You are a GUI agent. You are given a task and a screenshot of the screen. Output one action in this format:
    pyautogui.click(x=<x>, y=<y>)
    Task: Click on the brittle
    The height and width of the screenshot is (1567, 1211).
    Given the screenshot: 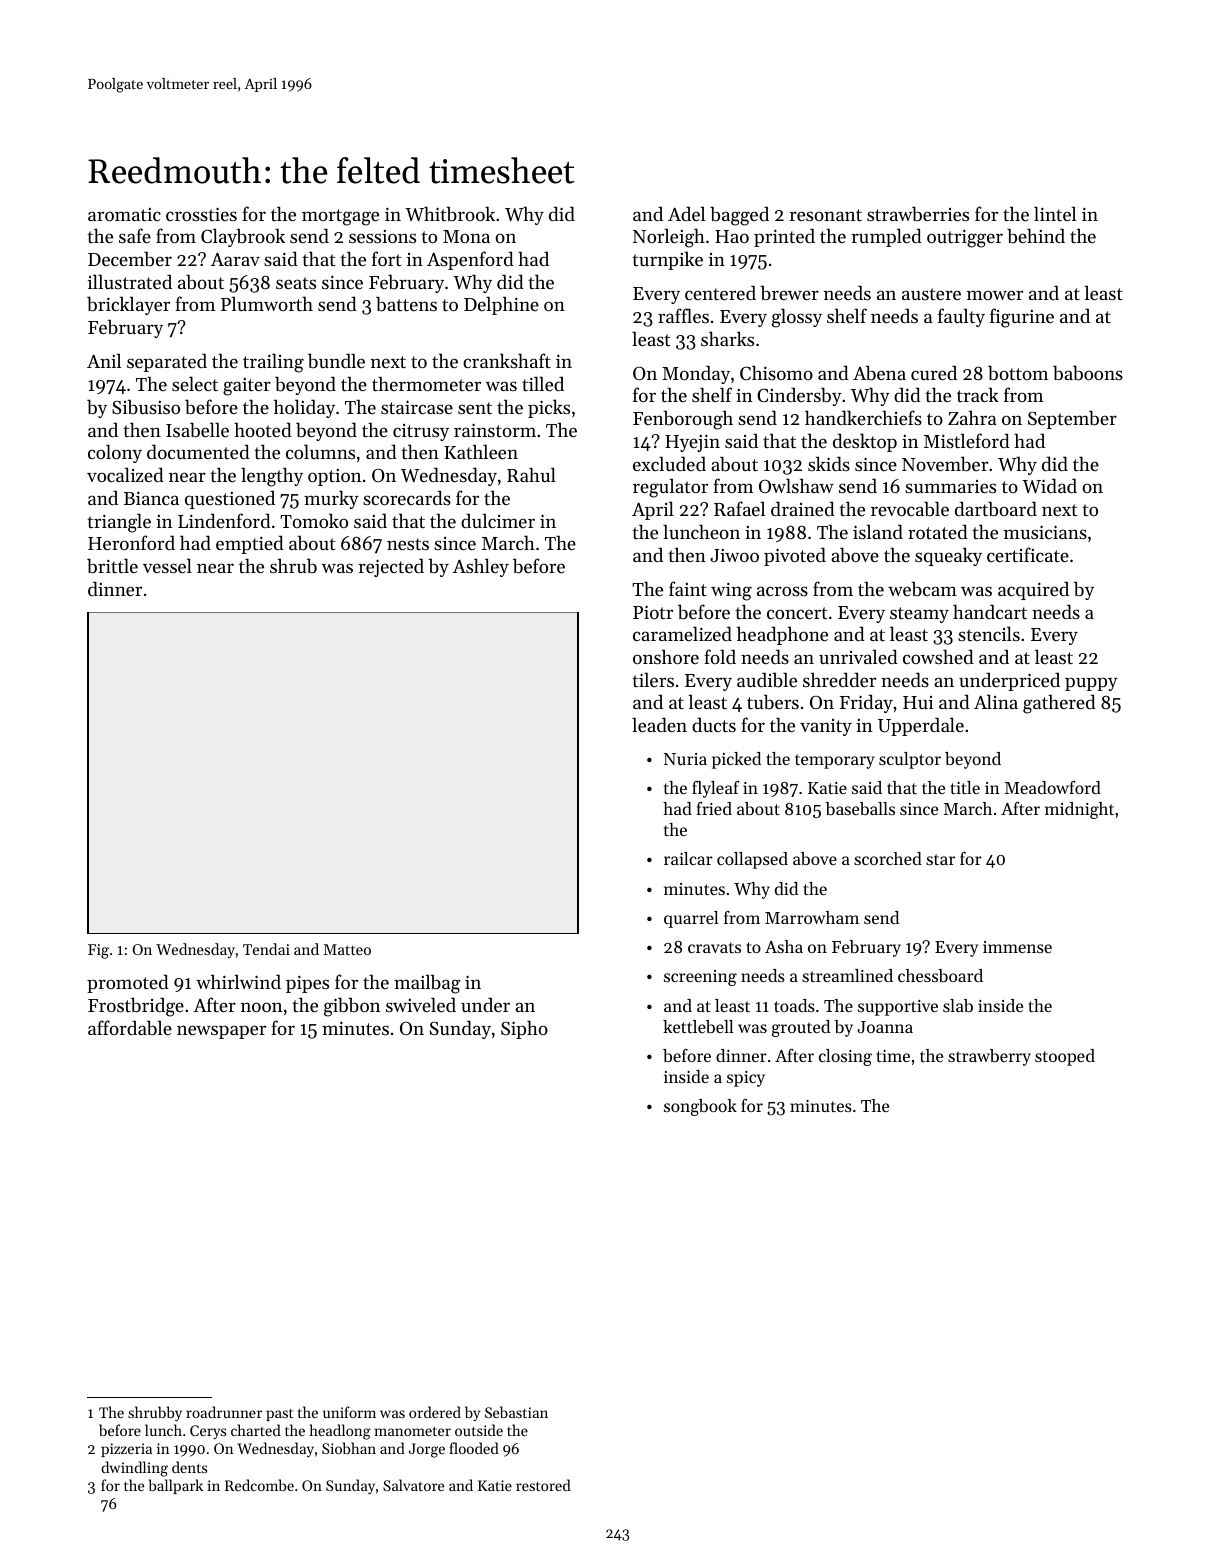 What is the action you would take?
    pyautogui.click(x=112, y=566)
